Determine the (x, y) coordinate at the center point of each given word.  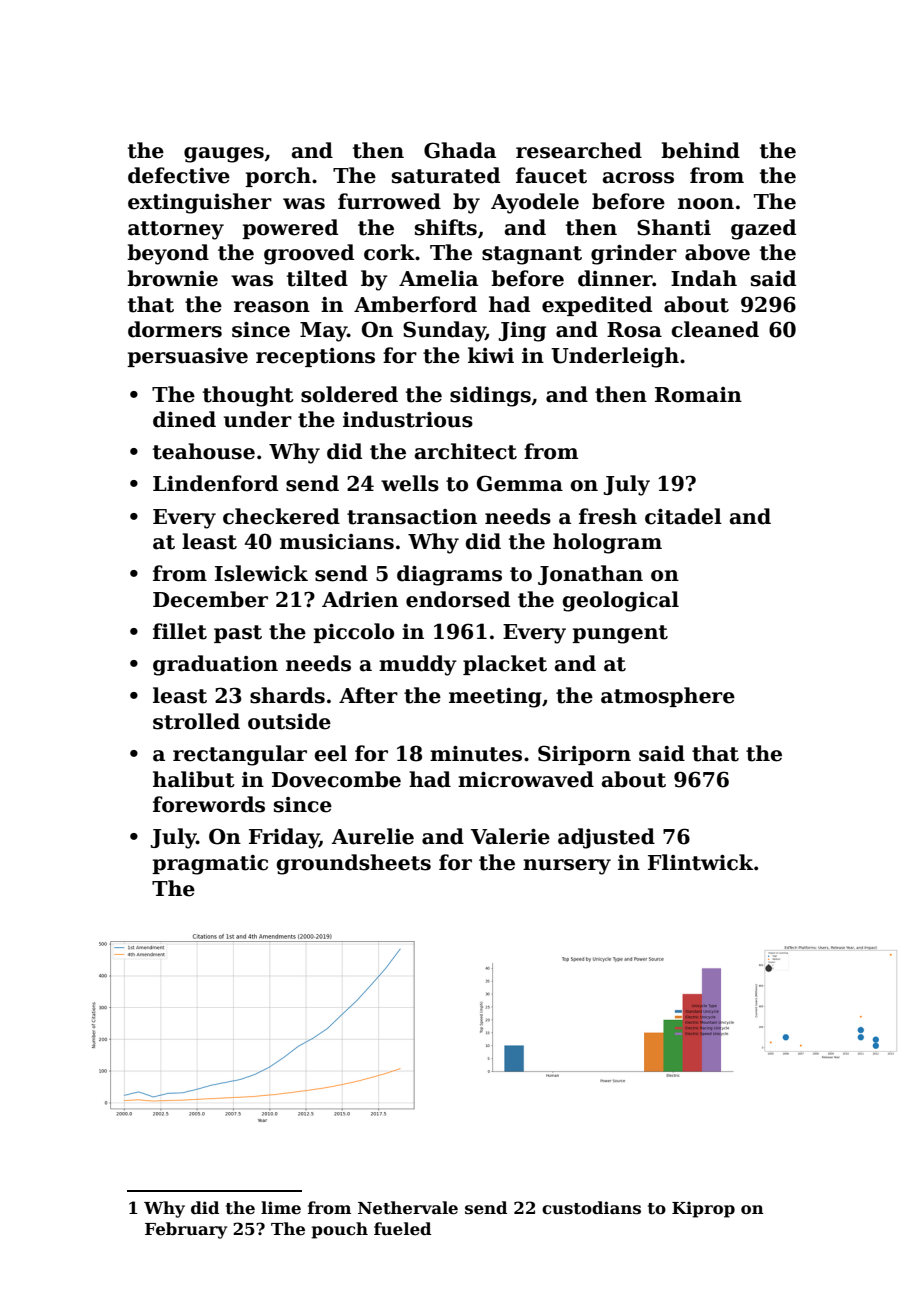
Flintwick (700, 862)
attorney (176, 230)
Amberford (415, 304)
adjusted (606, 838)
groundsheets (353, 864)
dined (184, 419)
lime (281, 1208)
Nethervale (408, 1208)
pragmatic (210, 865)
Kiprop (703, 1209)
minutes (476, 754)
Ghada (460, 150)
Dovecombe (336, 779)
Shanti (674, 227)
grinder (634, 254)
